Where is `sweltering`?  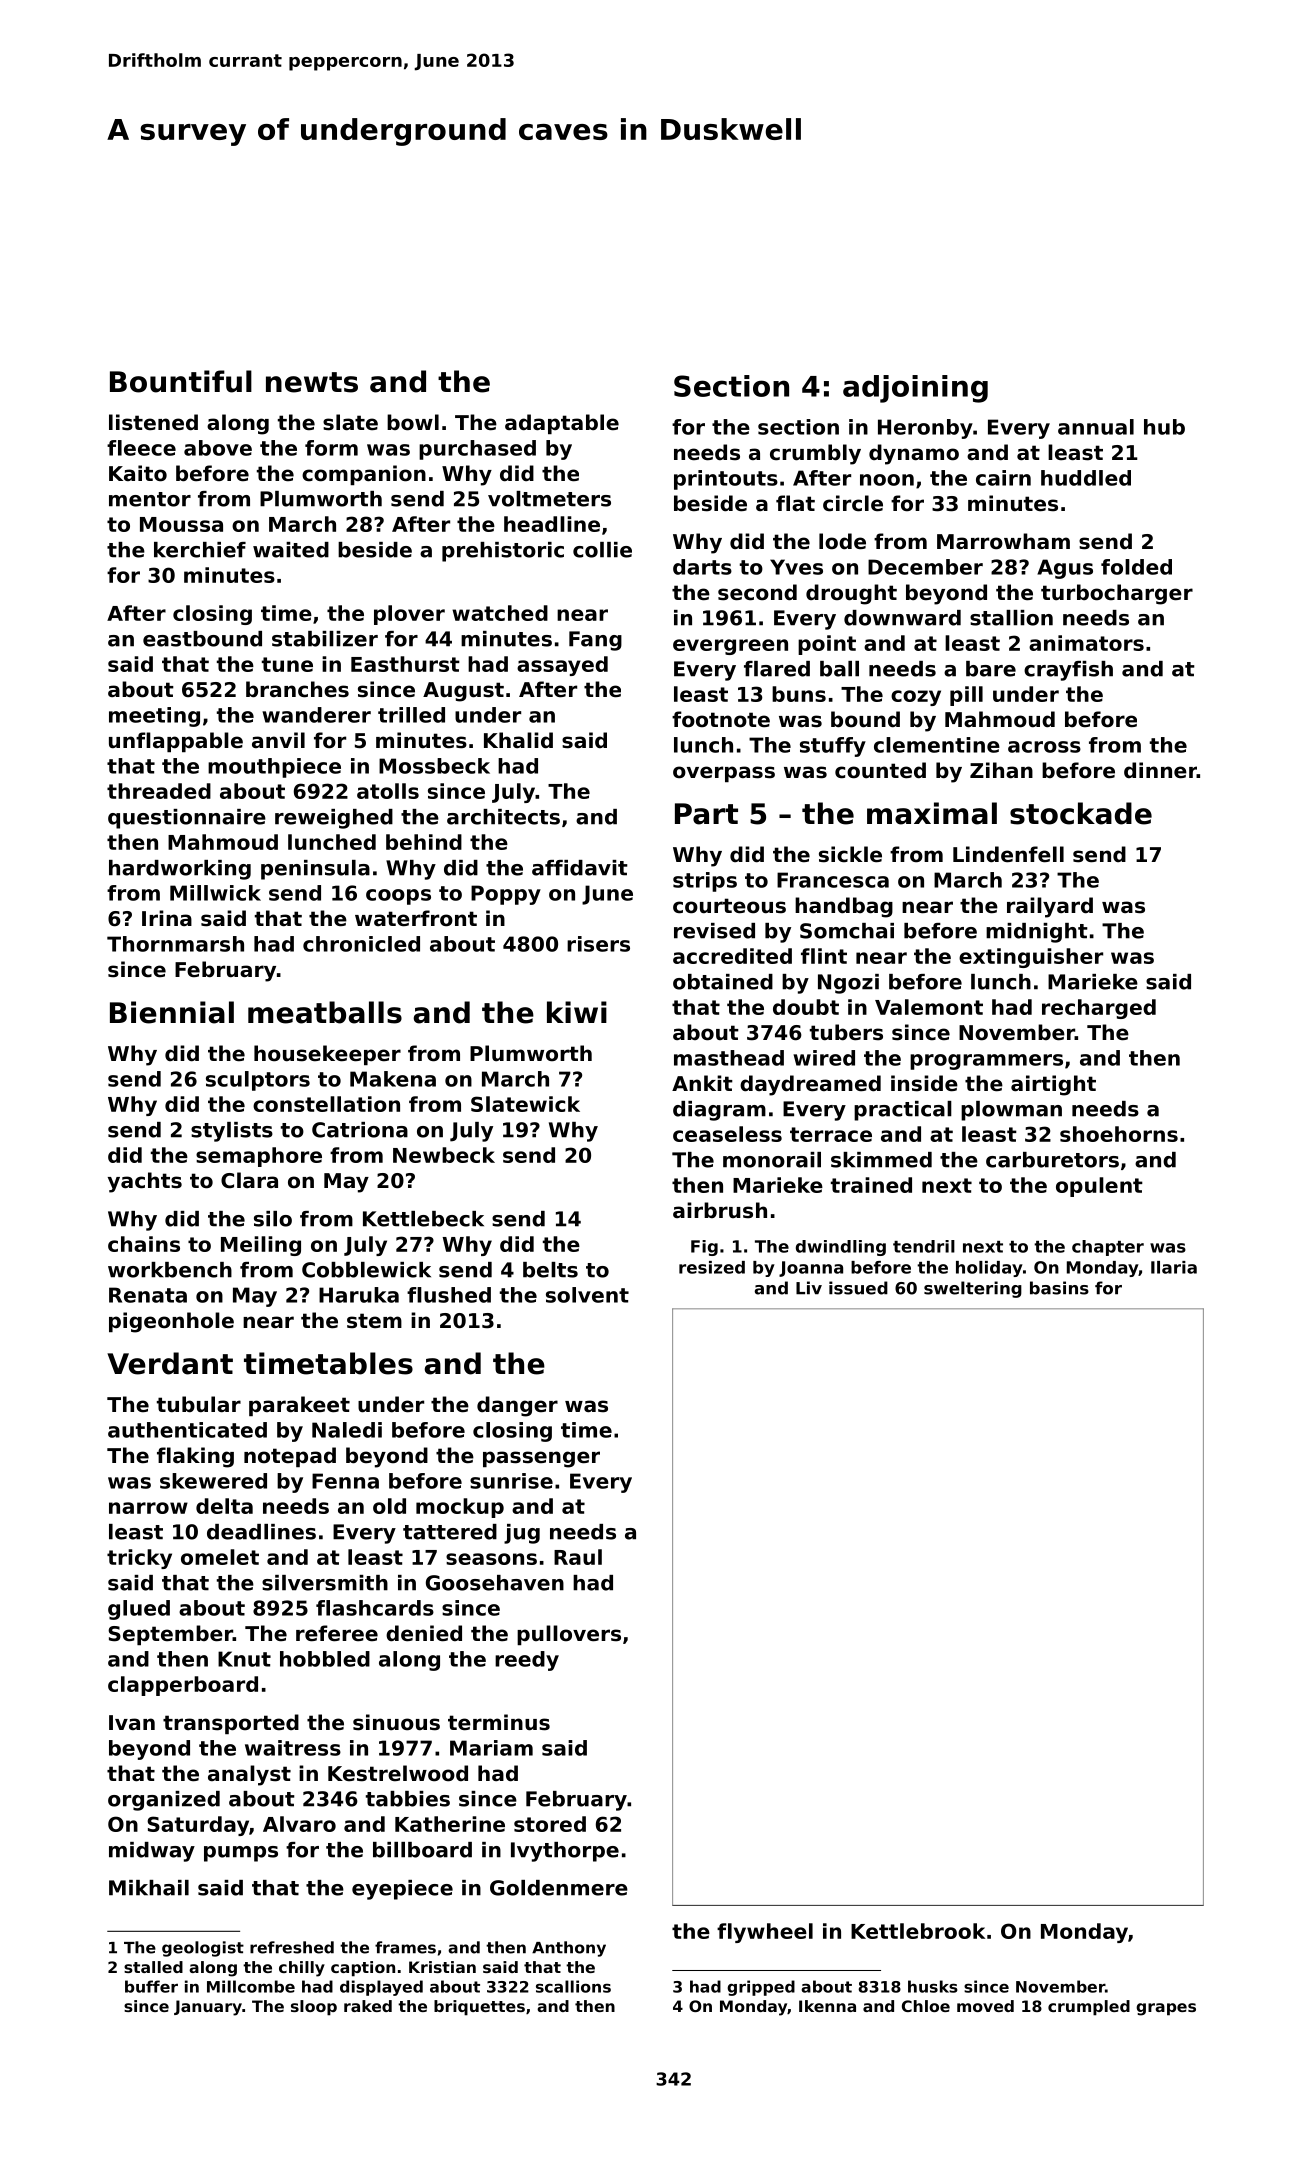 sweltering is located at coordinates (973, 1289).
